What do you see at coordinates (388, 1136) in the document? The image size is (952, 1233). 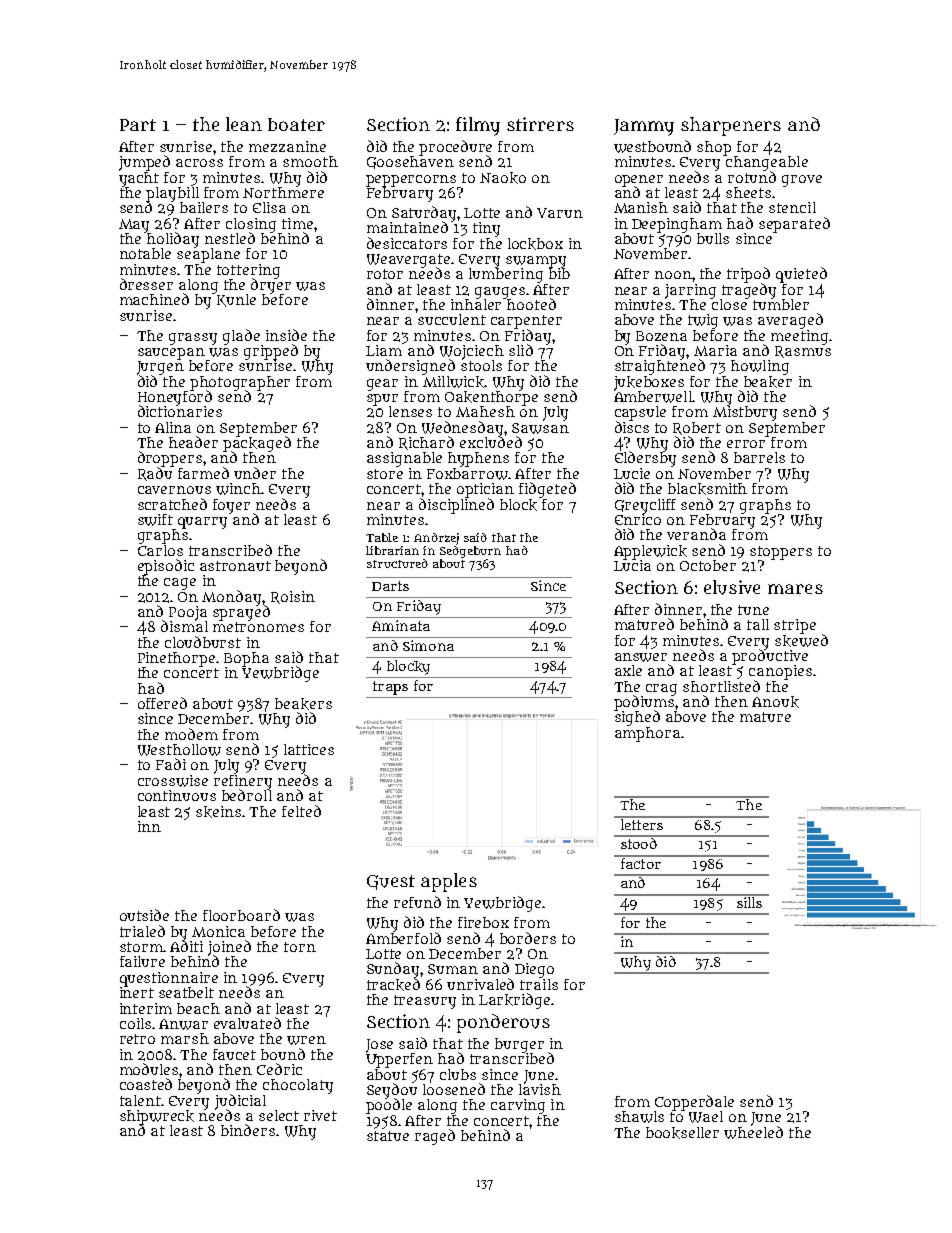 I see `statue` at bounding box center [388, 1136].
